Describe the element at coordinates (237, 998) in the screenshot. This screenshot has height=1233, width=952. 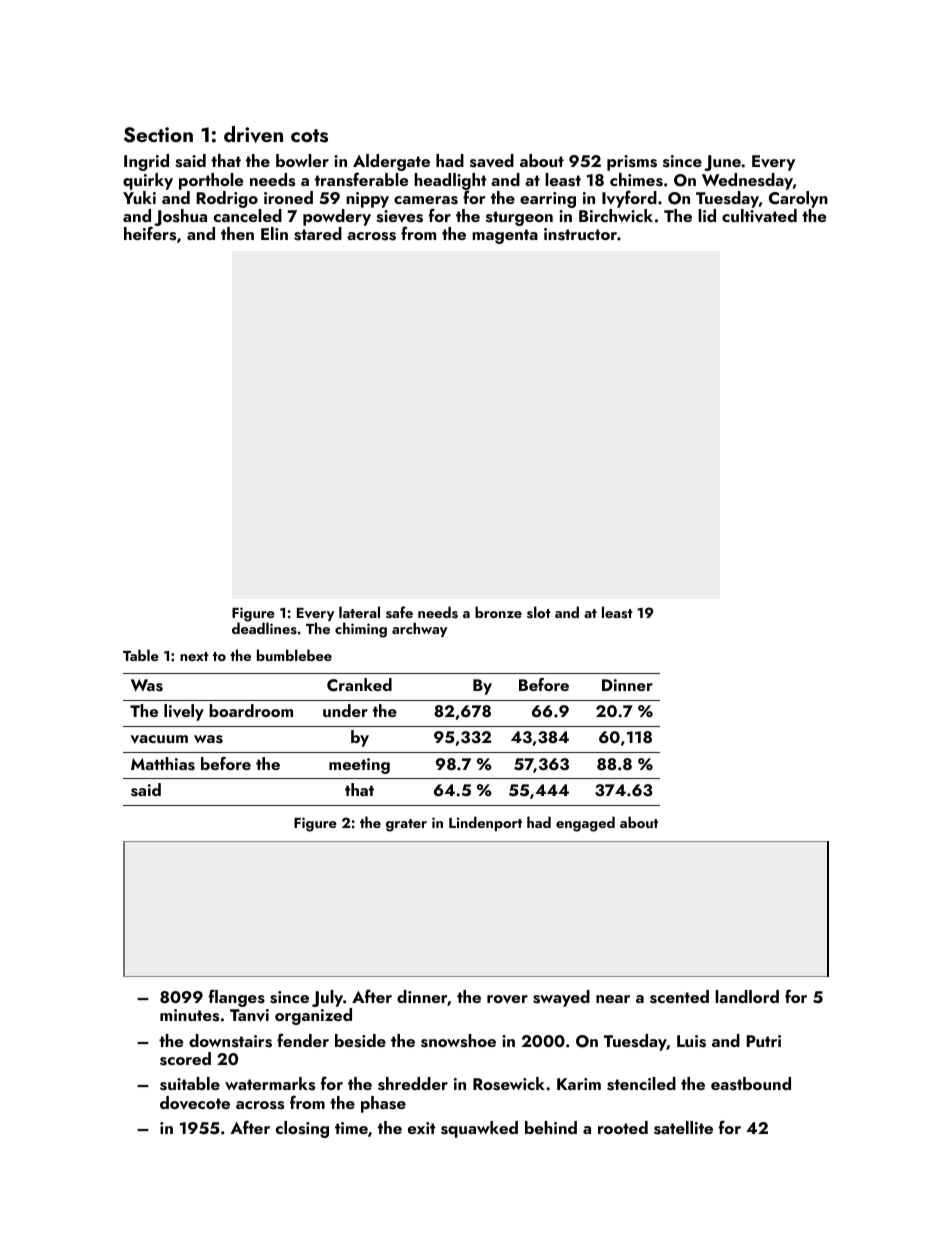
I see `flanges` at that location.
